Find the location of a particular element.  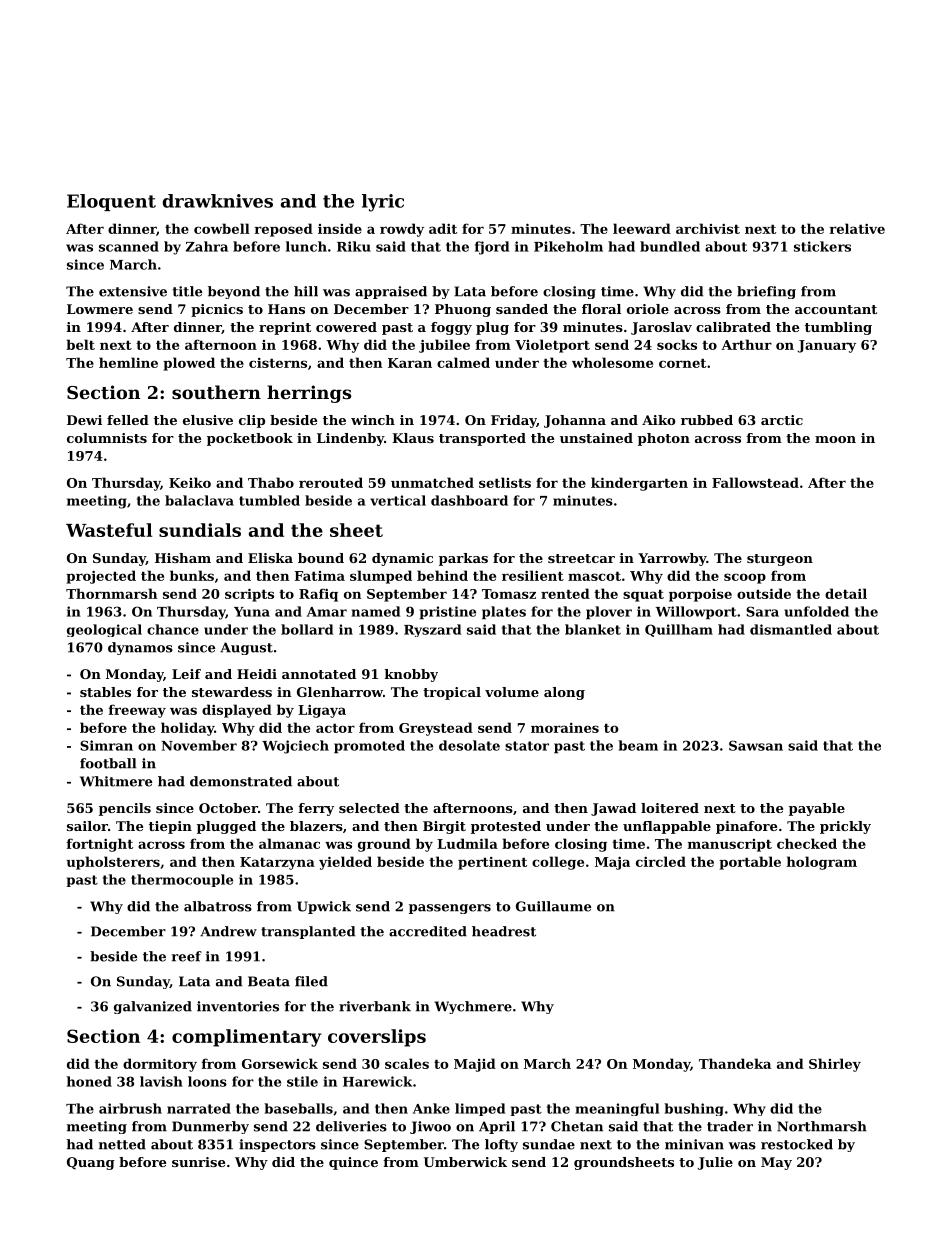

vertical is located at coordinates (398, 500).
